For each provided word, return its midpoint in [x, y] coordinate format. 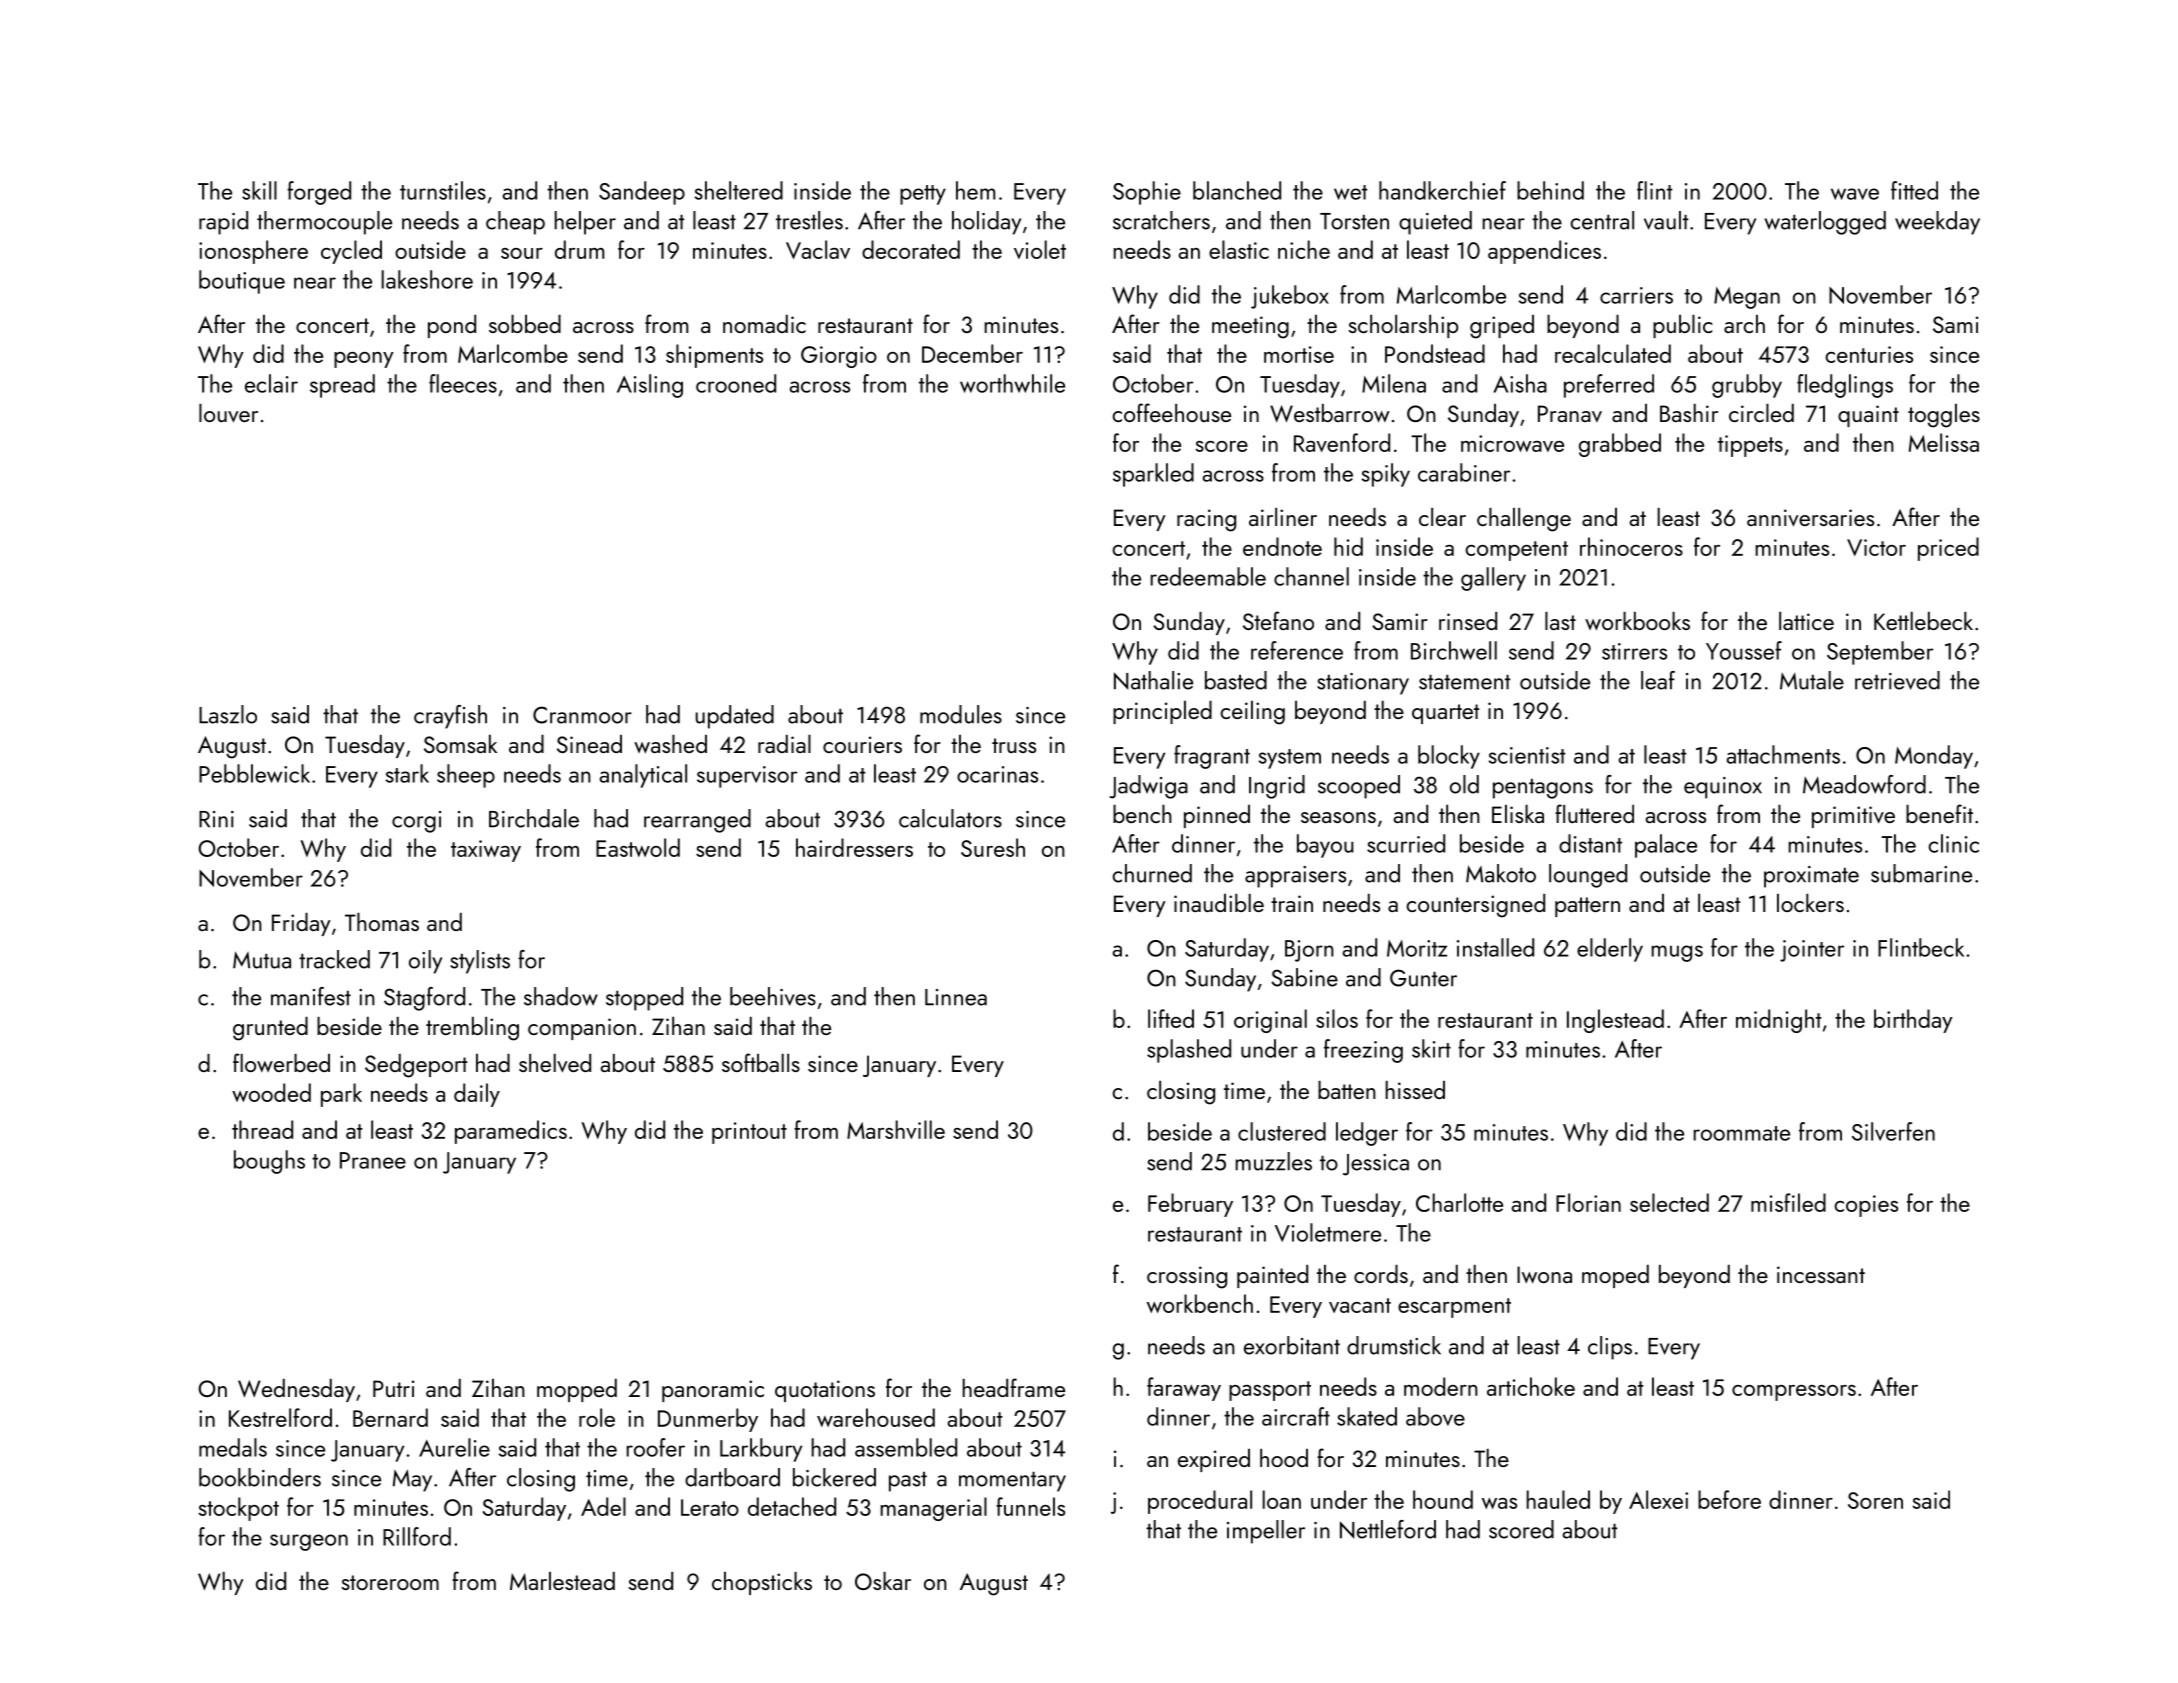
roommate [1741, 1133]
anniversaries [1810, 518]
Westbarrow [1330, 413]
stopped [644, 999]
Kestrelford [280, 1417]
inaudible [1219, 903]
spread [342, 386]
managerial [933, 1509]
